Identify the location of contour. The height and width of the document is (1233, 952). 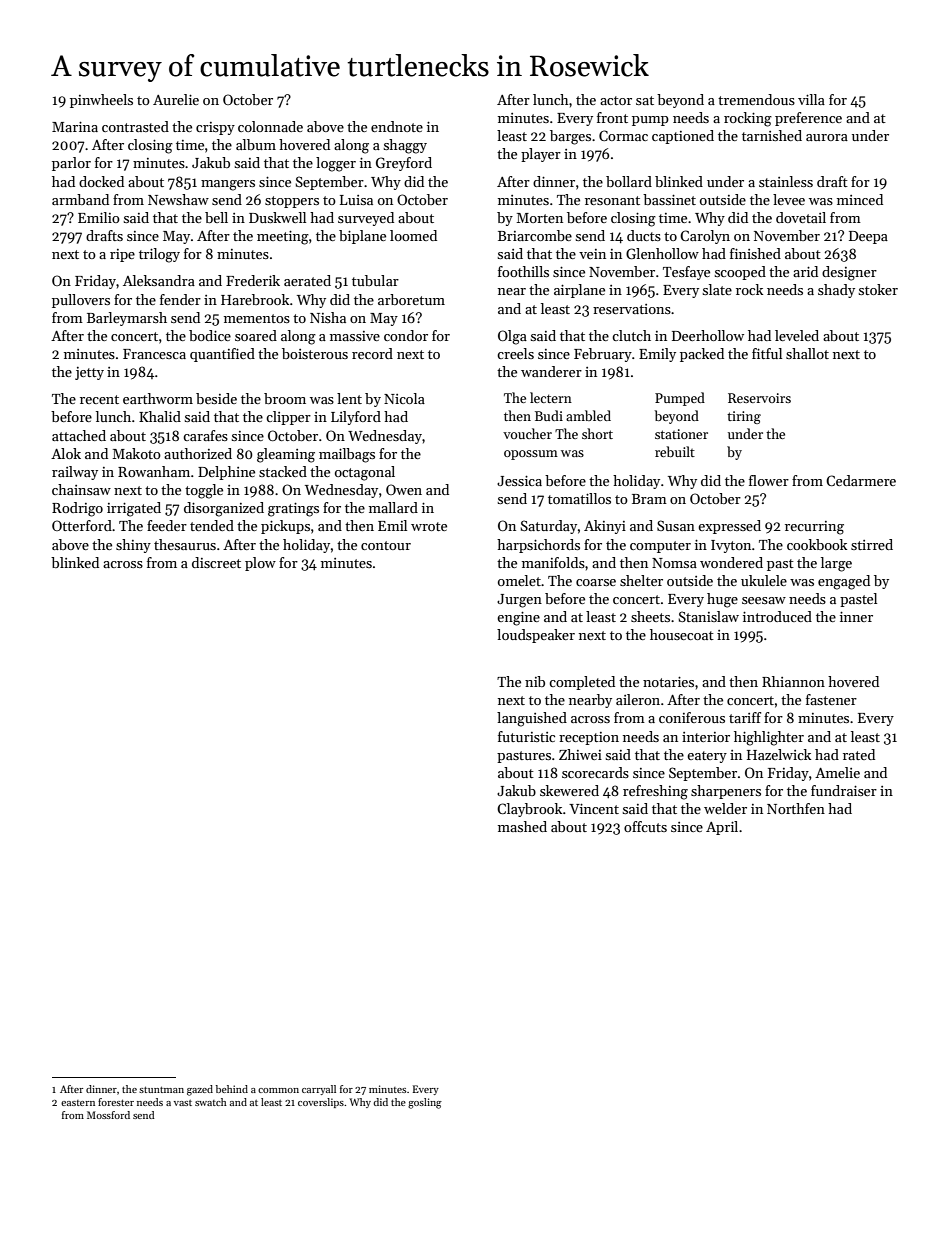
(386, 545).
